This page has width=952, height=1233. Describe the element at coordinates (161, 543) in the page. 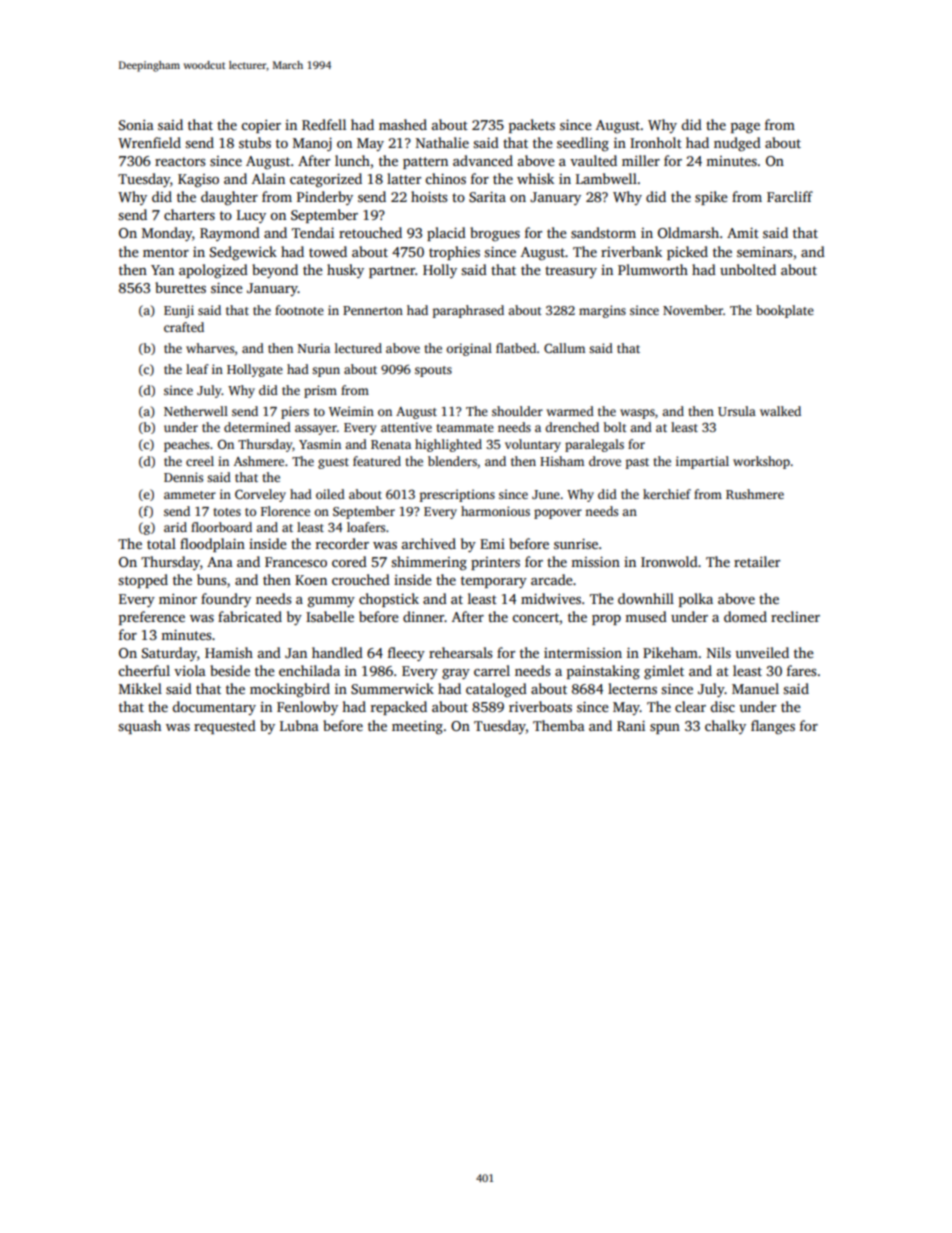

I see `total` at that location.
